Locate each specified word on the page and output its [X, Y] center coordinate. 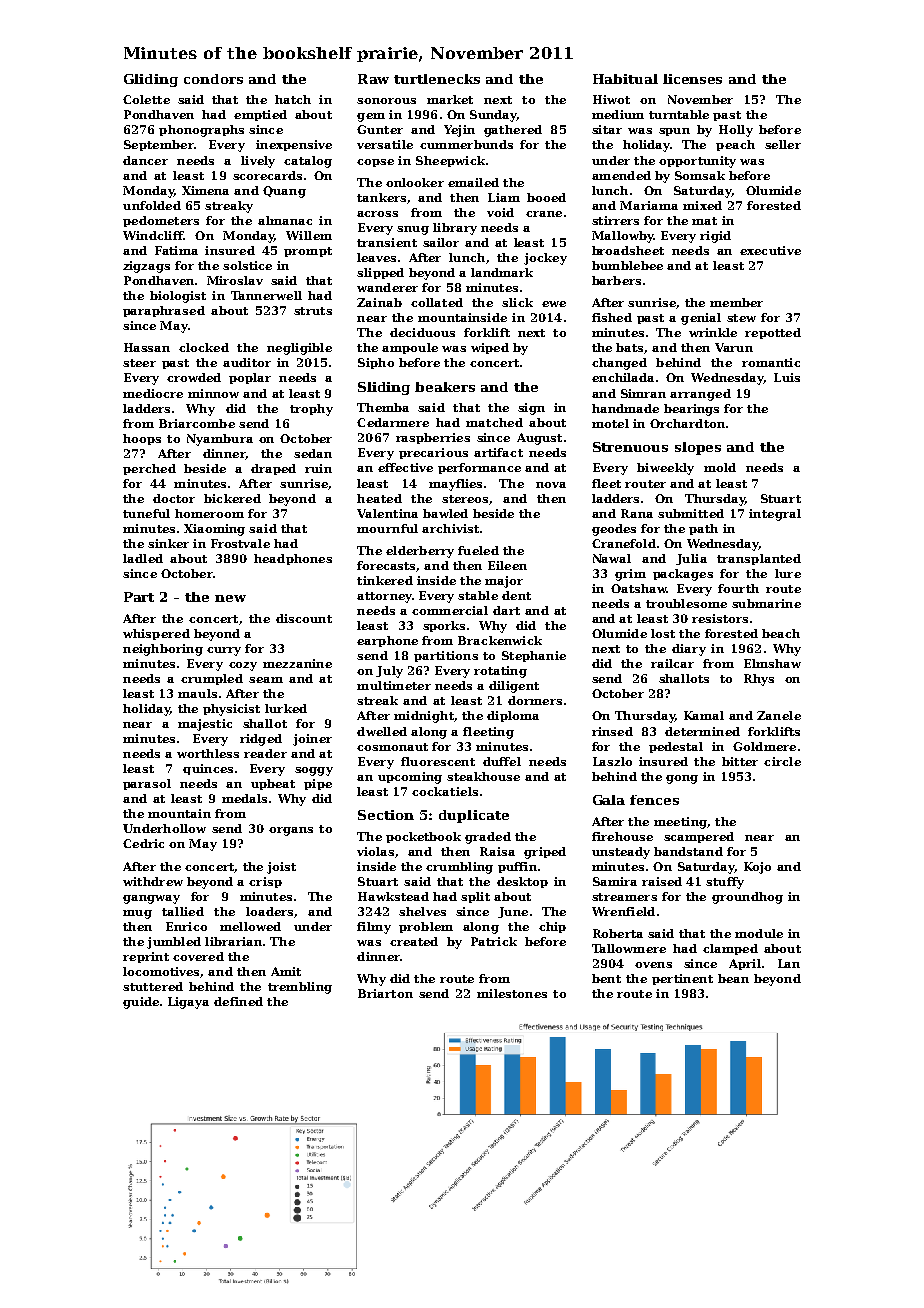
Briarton [385, 993]
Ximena [205, 190]
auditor [247, 362]
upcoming [410, 778]
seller [783, 144]
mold [720, 467]
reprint [146, 957]
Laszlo [612, 761]
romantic [771, 362]
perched [149, 469]
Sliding [384, 388]
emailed [473, 182]
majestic [205, 725]
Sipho [376, 363]
